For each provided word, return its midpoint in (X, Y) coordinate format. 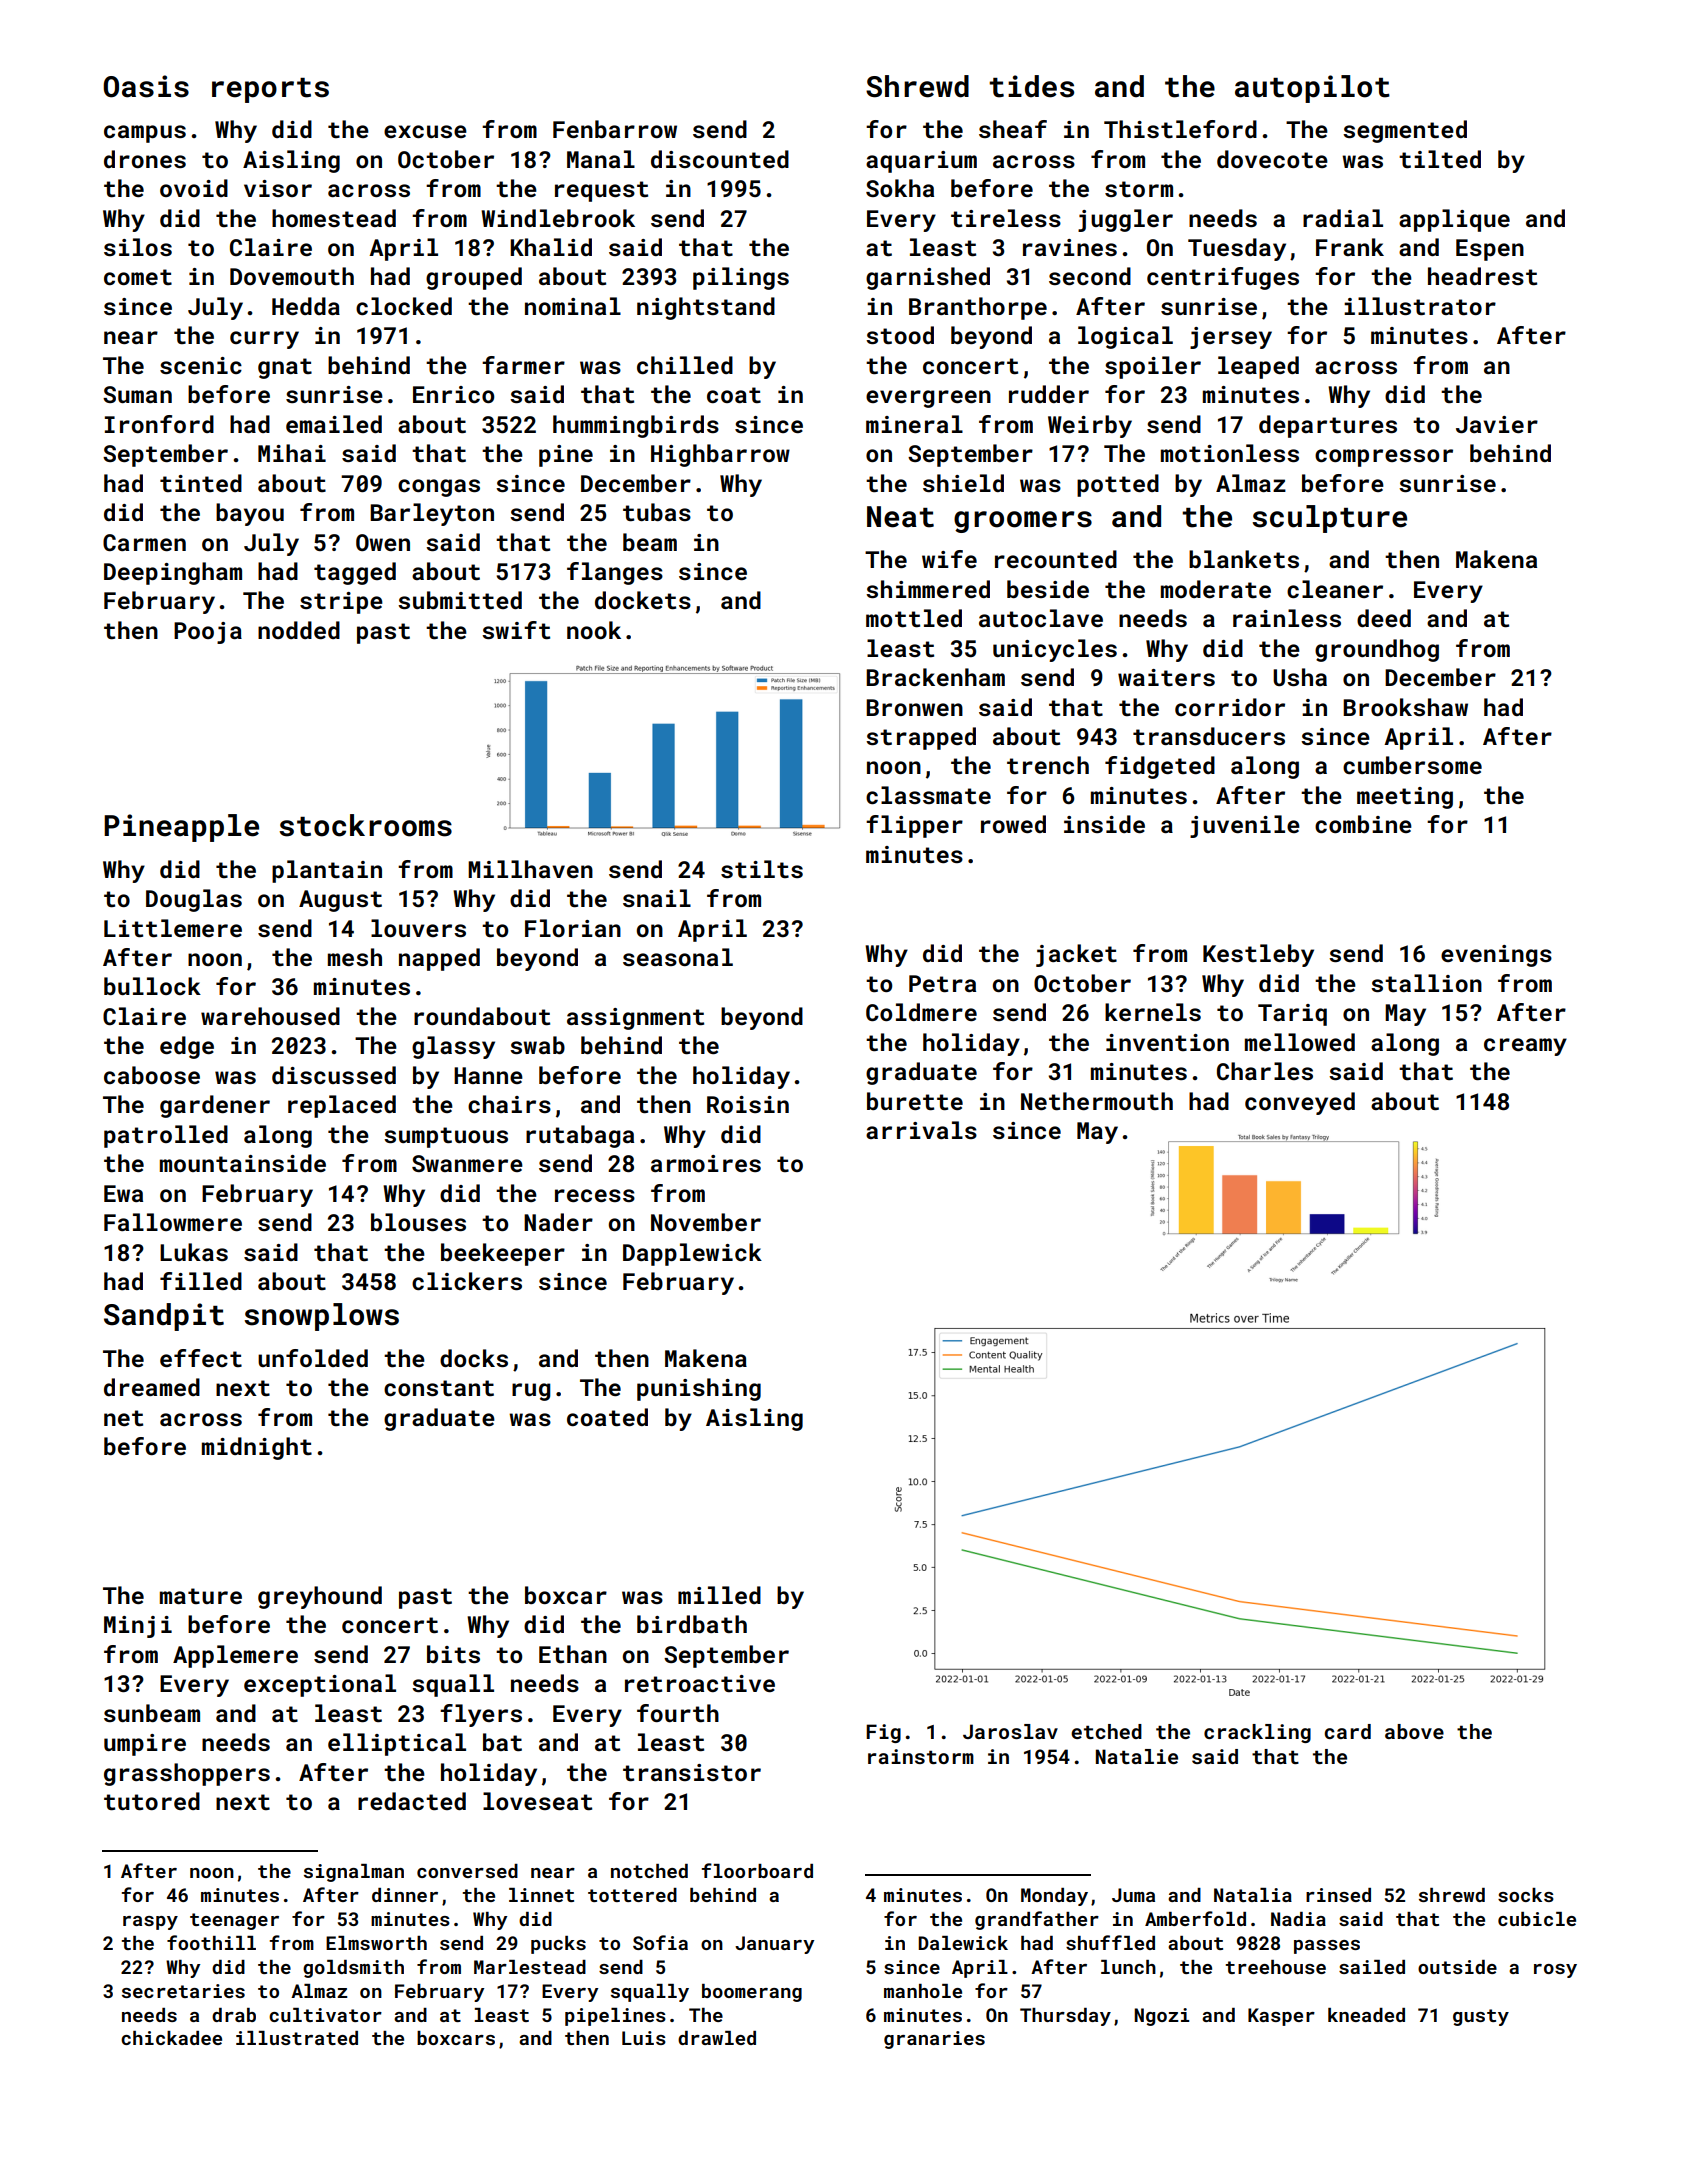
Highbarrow (720, 455)
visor (278, 188)
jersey (1231, 338)
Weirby (1090, 426)
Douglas (194, 900)
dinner (405, 1895)
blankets (1244, 559)
